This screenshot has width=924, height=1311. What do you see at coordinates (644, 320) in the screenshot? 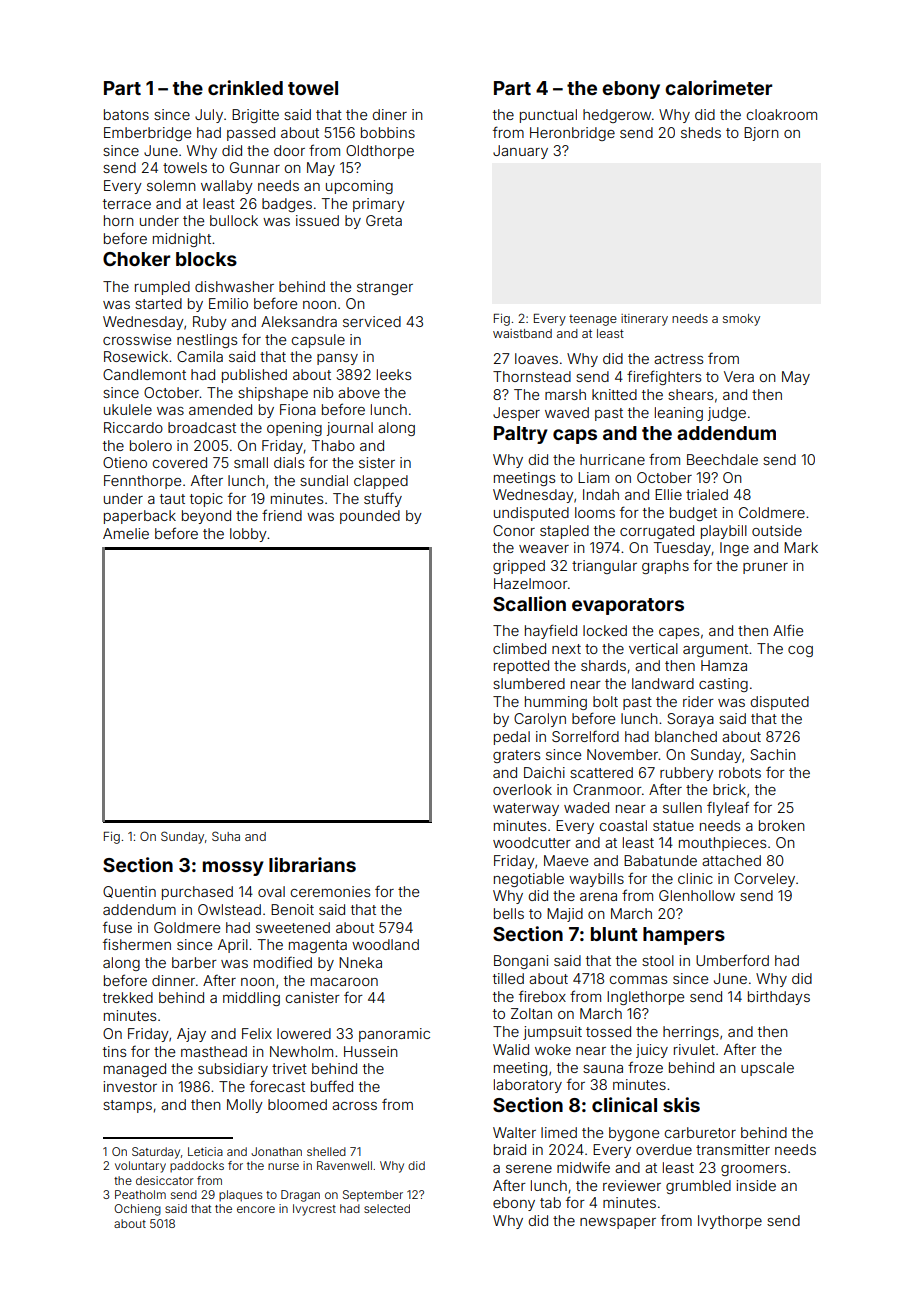
I see `itinerary` at bounding box center [644, 320].
